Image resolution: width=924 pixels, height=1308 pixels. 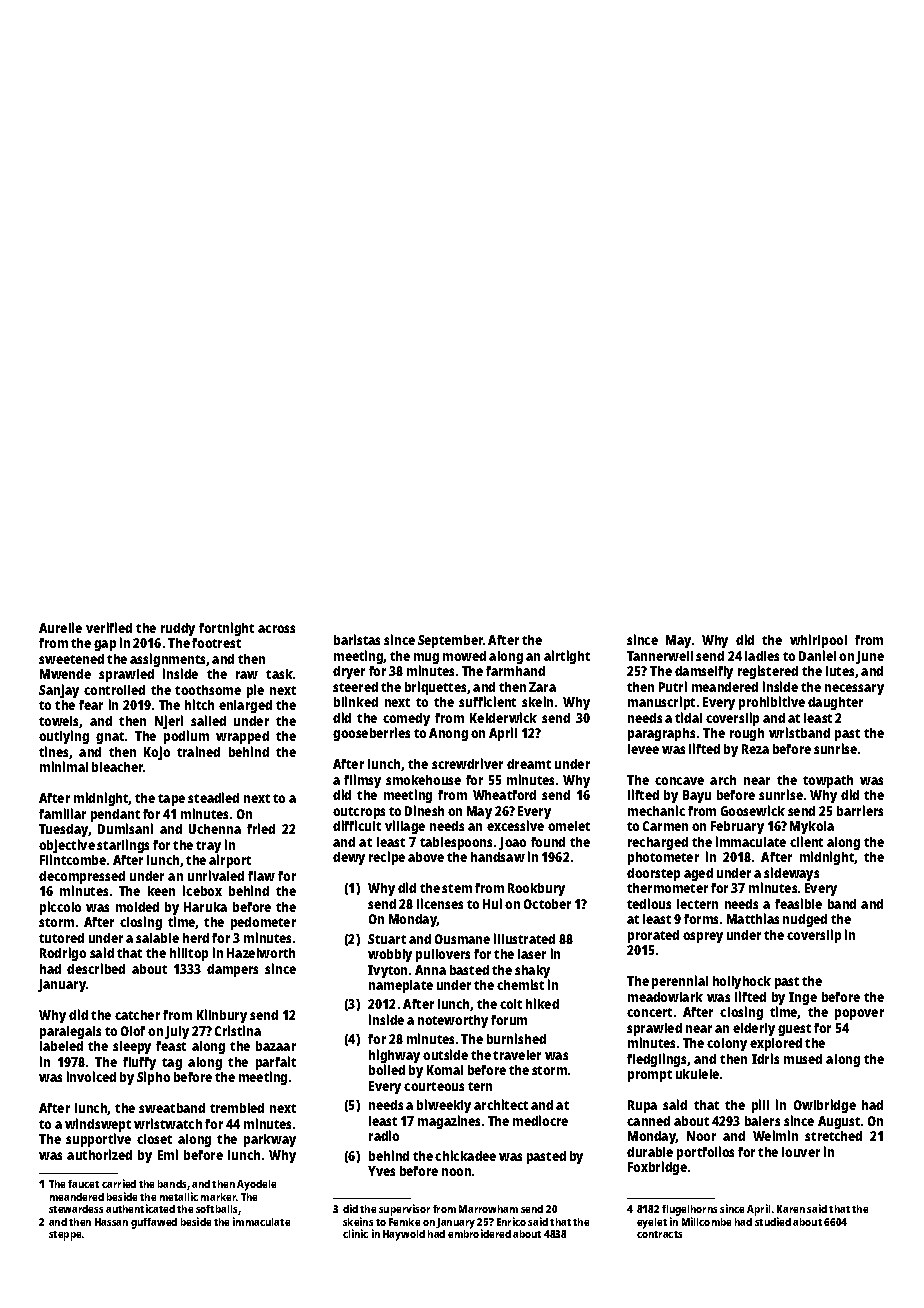 I want to click on stewardess, so click(x=76, y=1209).
